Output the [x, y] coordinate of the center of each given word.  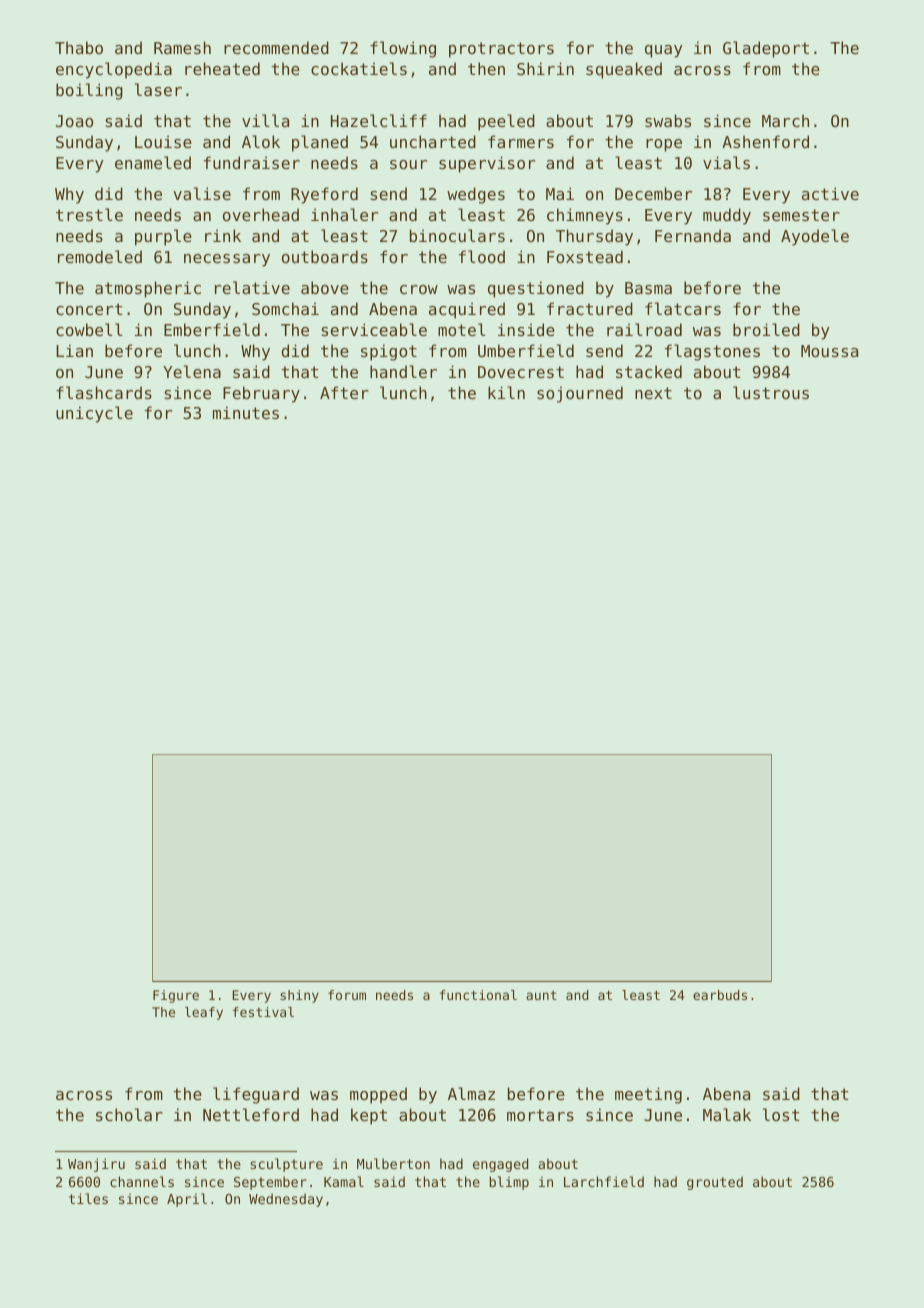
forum [347, 995]
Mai [560, 193]
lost [781, 1114]
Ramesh [182, 47]
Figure [176, 996]
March [785, 120]
